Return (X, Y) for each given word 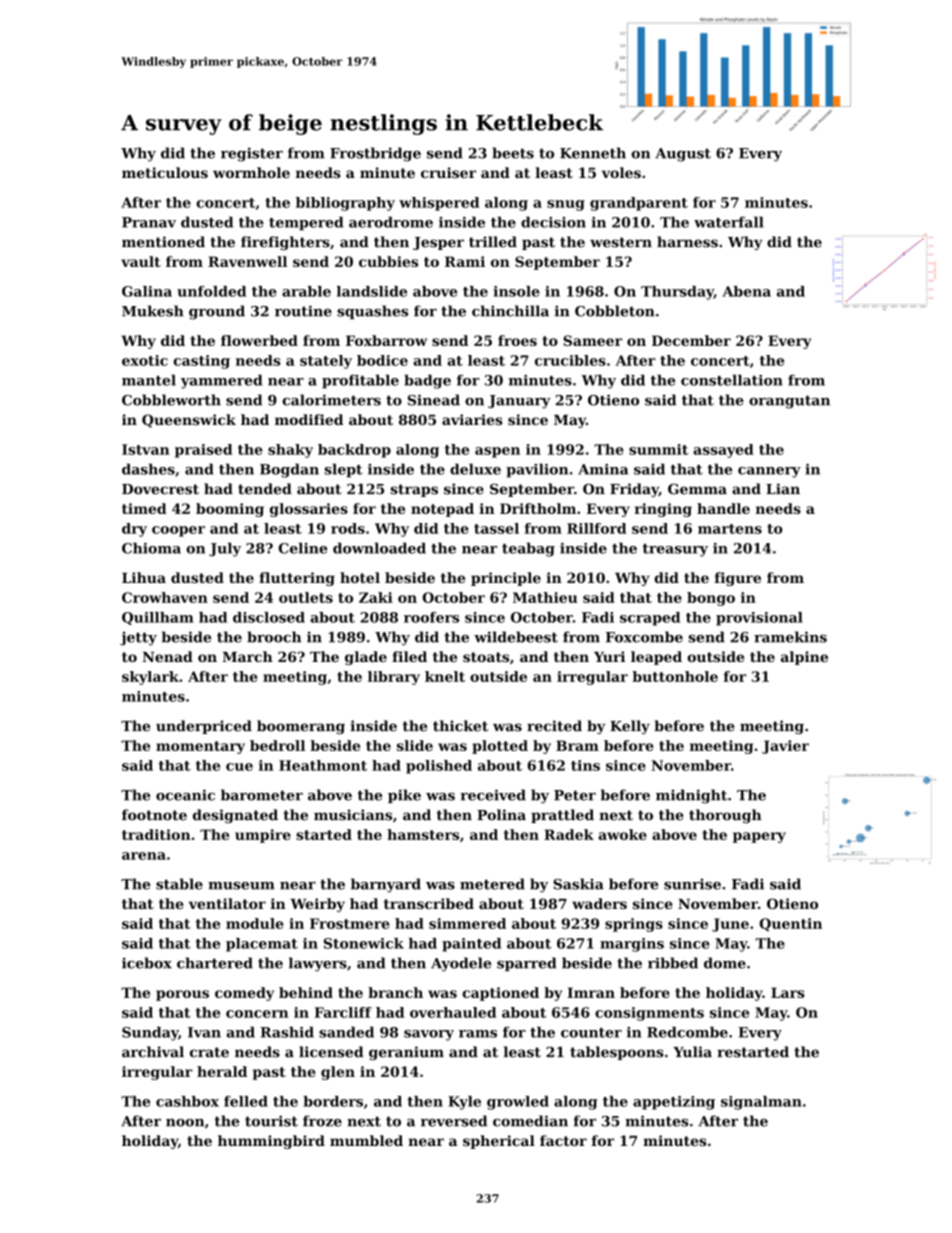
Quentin (790, 924)
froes (517, 340)
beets (513, 153)
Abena (747, 291)
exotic (145, 360)
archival (153, 1052)
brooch (274, 637)
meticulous (165, 172)
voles (621, 172)
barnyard (386, 885)
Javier (785, 747)
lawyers (318, 964)
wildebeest (516, 637)
